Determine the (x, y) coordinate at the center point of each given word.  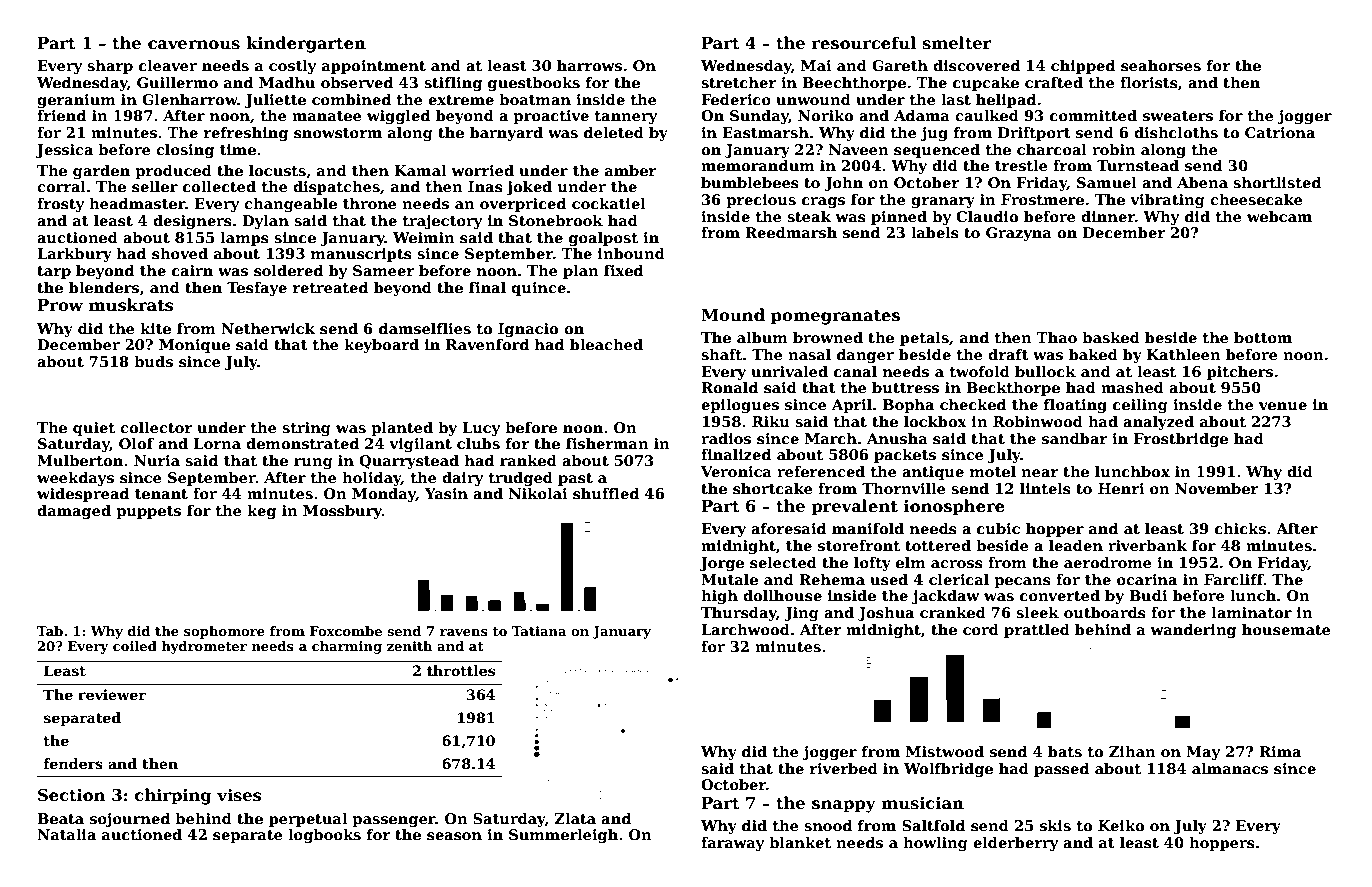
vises (239, 795)
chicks (1240, 528)
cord (981, 629)
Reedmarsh (791, 232)
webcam (1279, 216)
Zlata (575, 818)
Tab (50, 631)
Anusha (897, 438)
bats (1065, 751)
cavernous (194, 45)
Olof (136, 443)
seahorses (1161, 66)
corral (61, 186)
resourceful (864, 43)
